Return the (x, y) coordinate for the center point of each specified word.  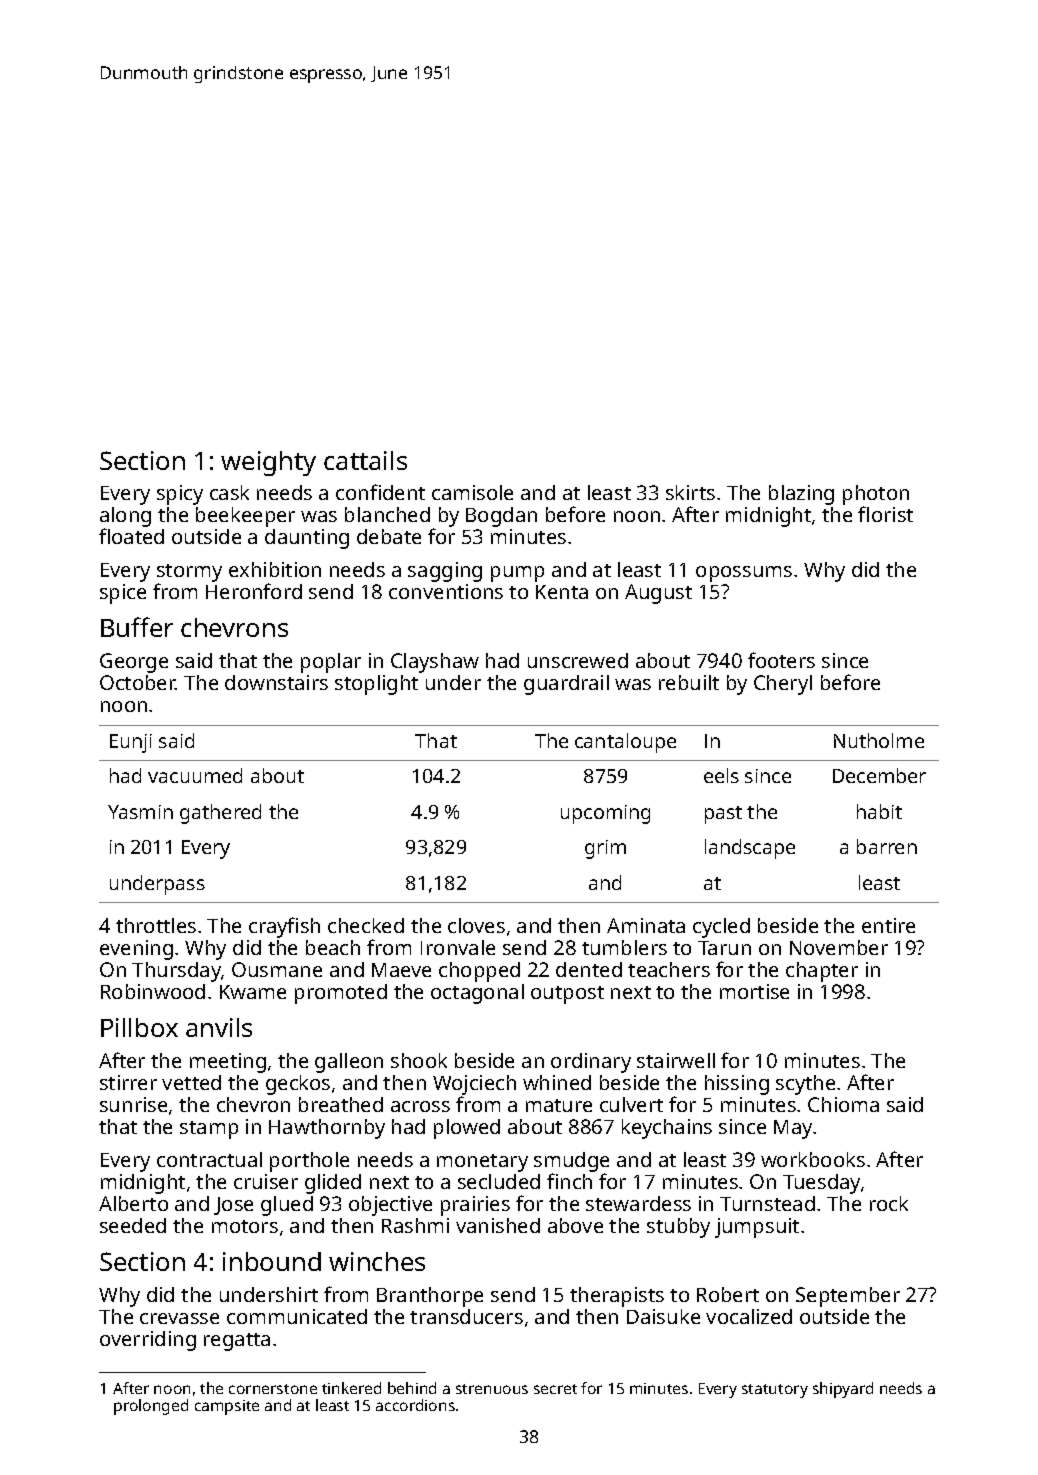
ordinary (591, 1063)
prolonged (151, 1407)
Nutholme (879, 740)
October (138, 682)
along (125, 518)
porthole (309, 1162)
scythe (805, 1085)
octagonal (477, 994)
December (879, 775)
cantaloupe (625, 743)
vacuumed (195, 775)
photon (876, 496)
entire (888, 925)
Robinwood (153, 991)
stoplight (376, 685)
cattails (365, 460)
